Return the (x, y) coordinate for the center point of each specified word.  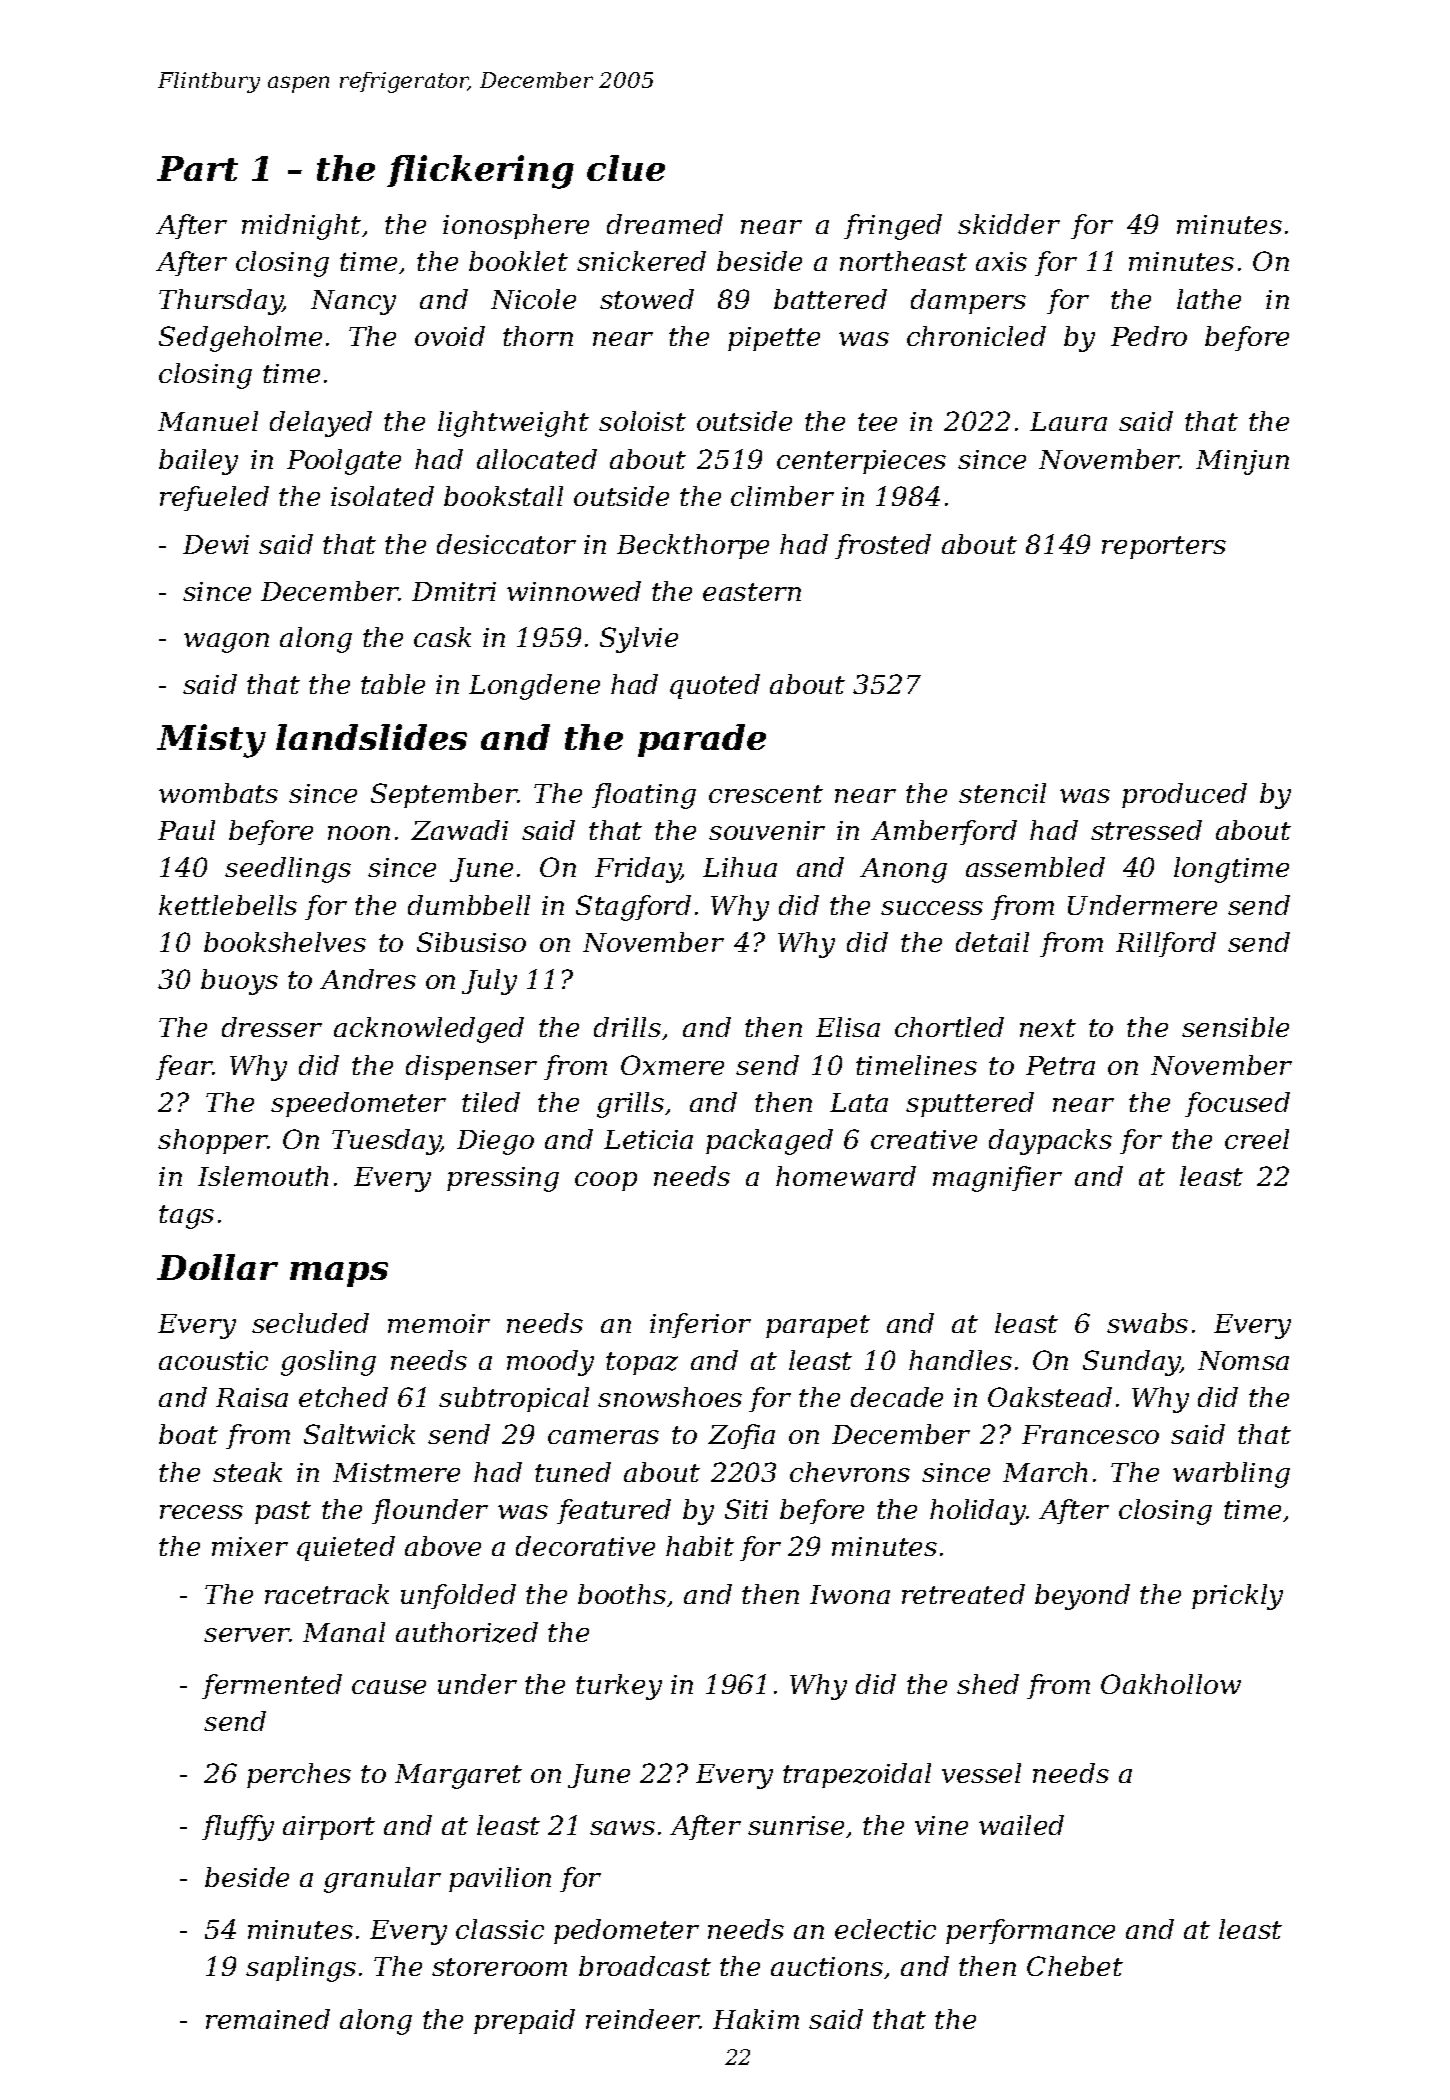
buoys (239, 982)
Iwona (850, 1594)
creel (1257, 1139)
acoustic (213, 1360)
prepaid (524, 2021)
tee (877, 422)
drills (627, 1027)
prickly (1237, 1597)
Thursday (221, 302)
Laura (1068, 421)
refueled (214, 498)
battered (830, 299)
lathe (1209, 299)
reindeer (643, 2019)
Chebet (1075, 1966)
